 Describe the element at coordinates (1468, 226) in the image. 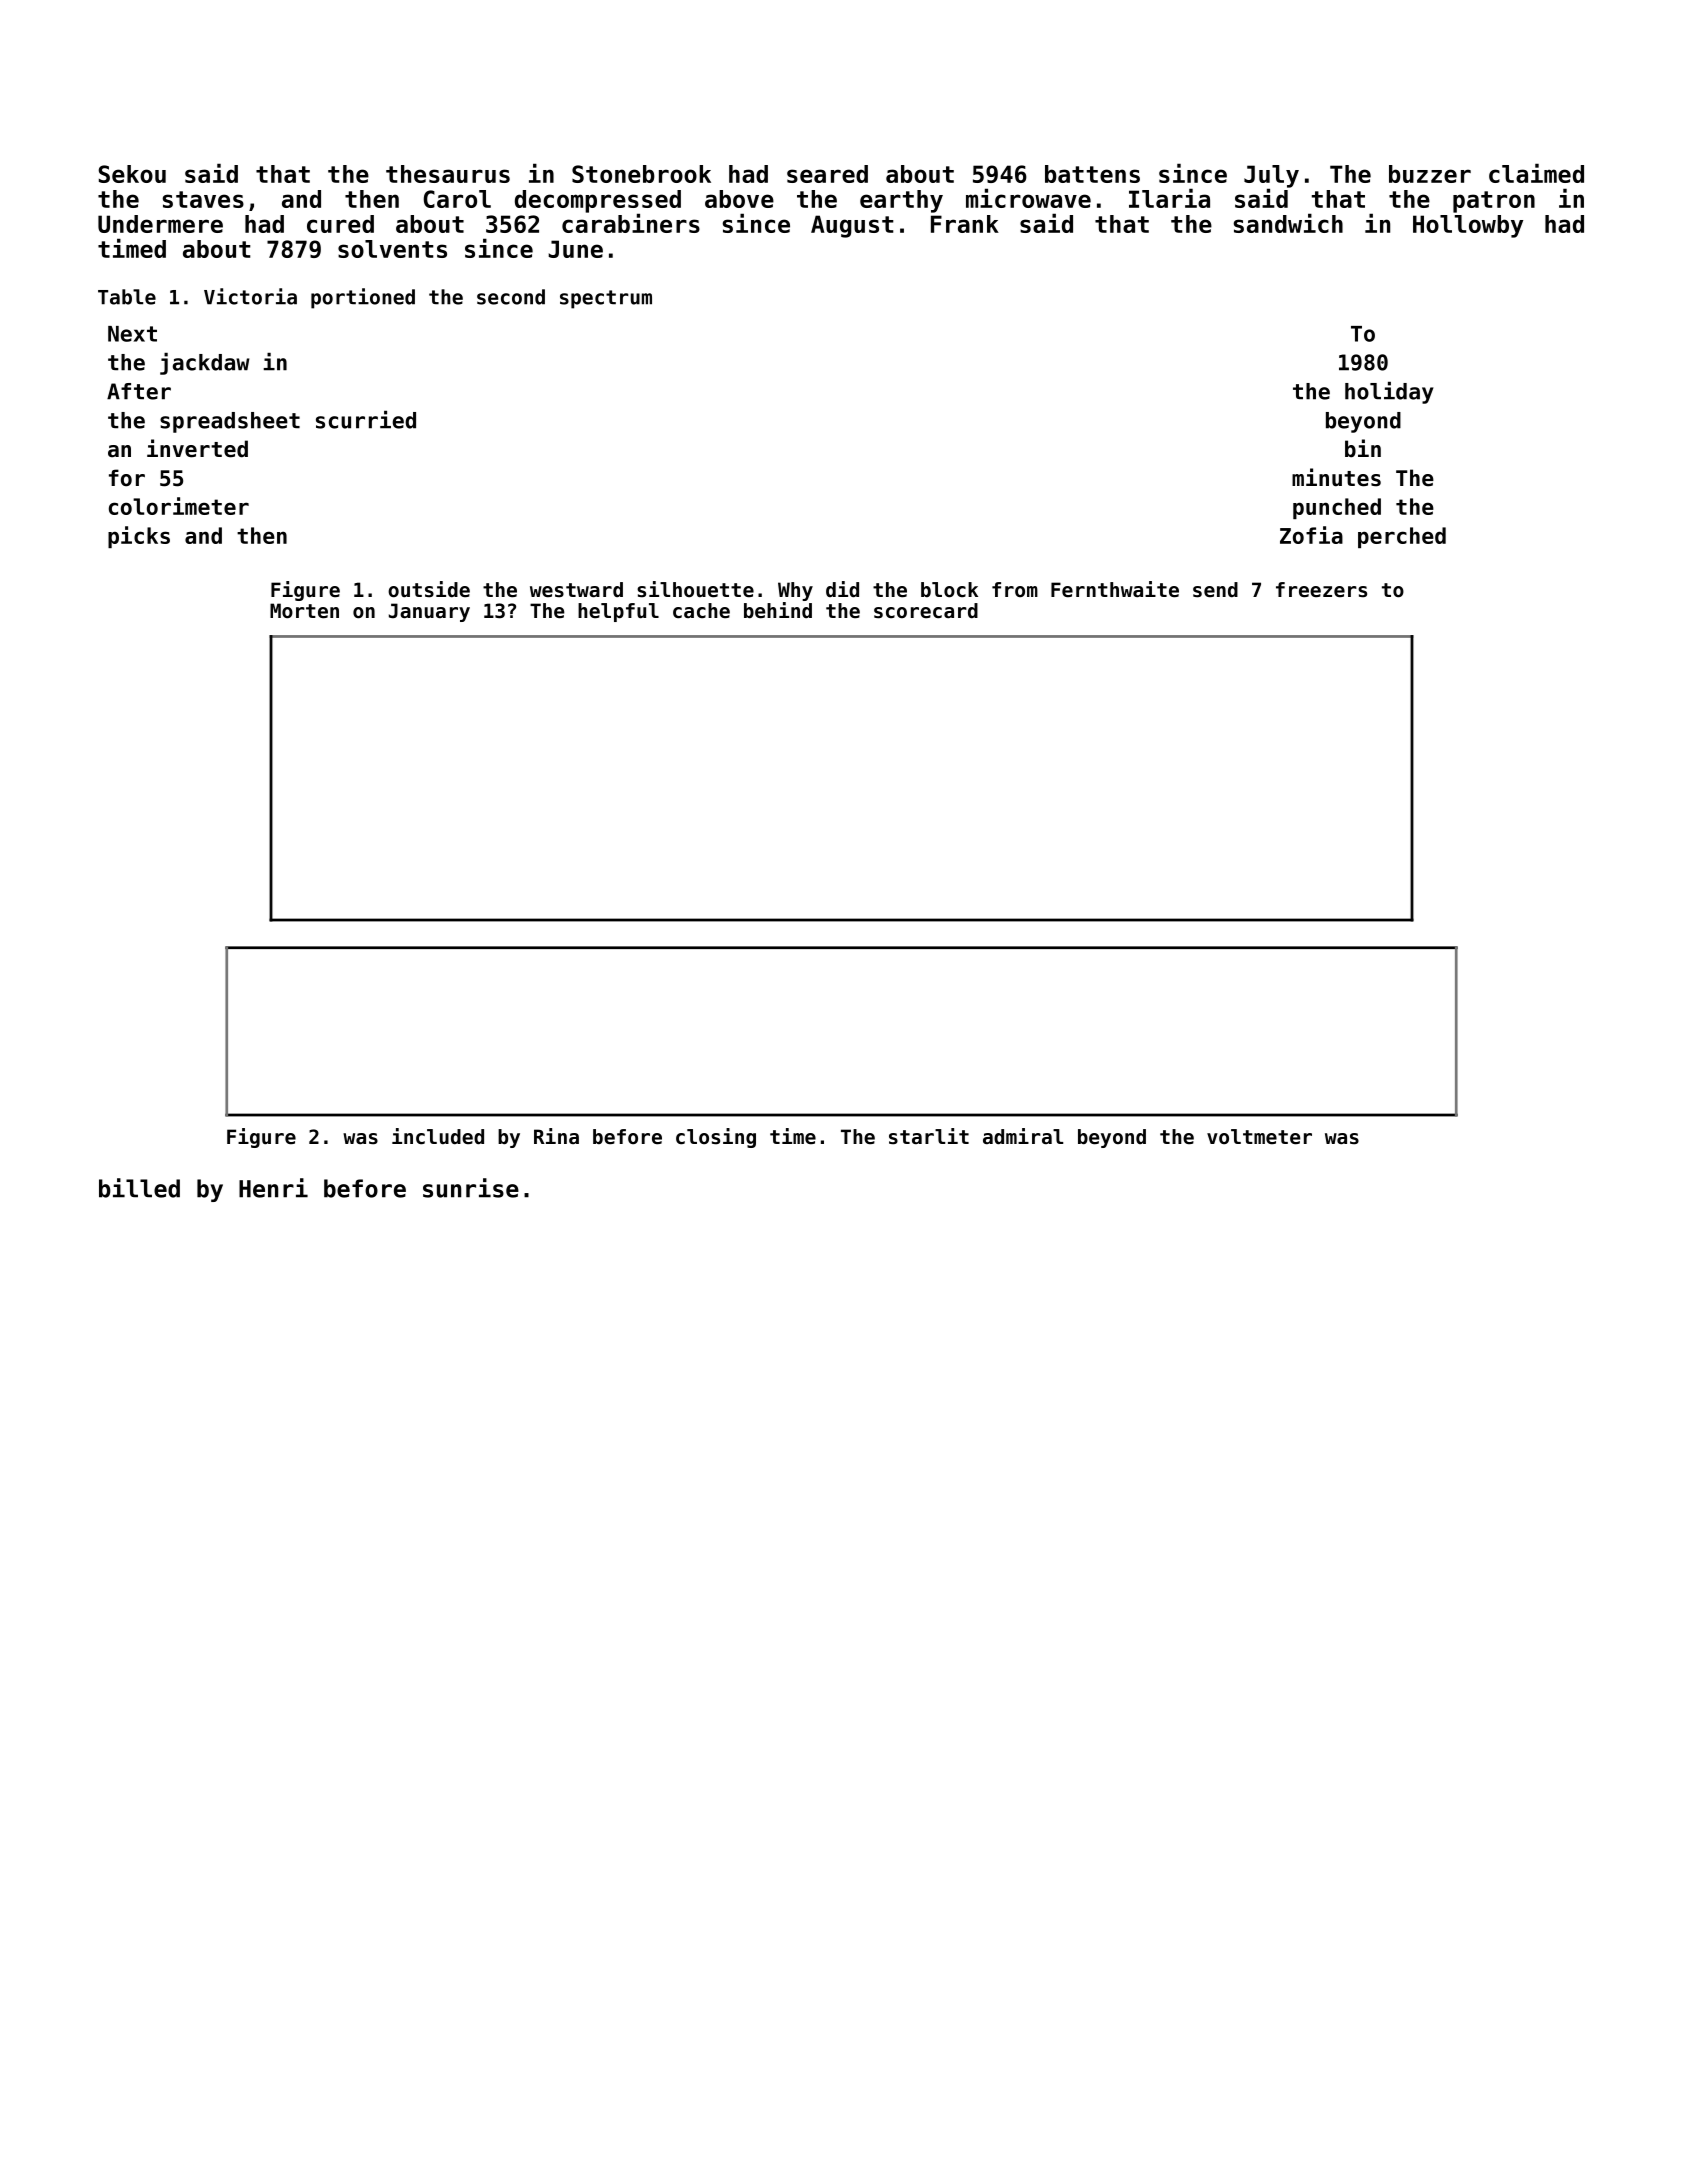

I see `Hollowby` at that location.
